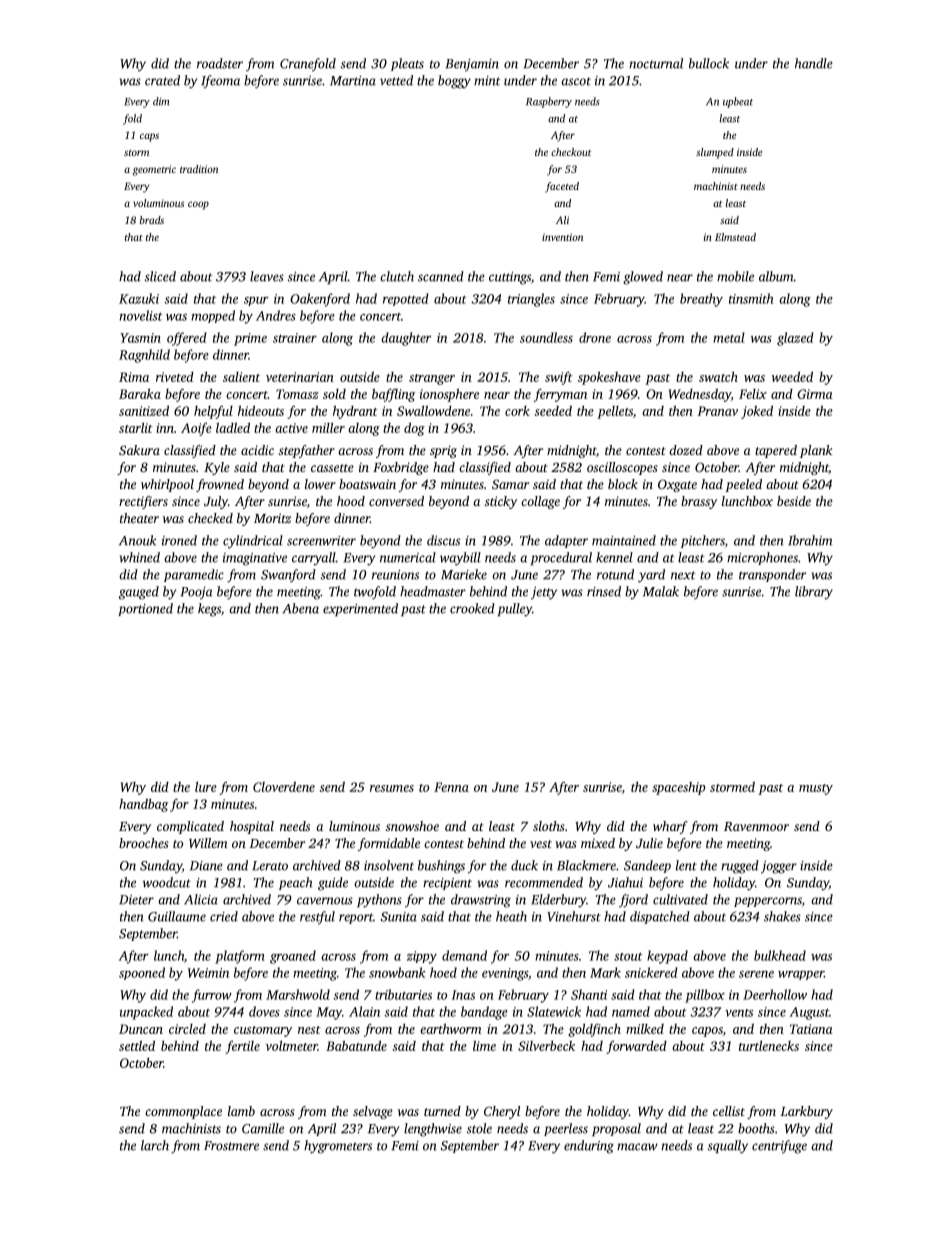 The height and width of the image is (1233, 952). Describe the element at coordinates (199, 169) in the image. I see `tradition` at that location.
